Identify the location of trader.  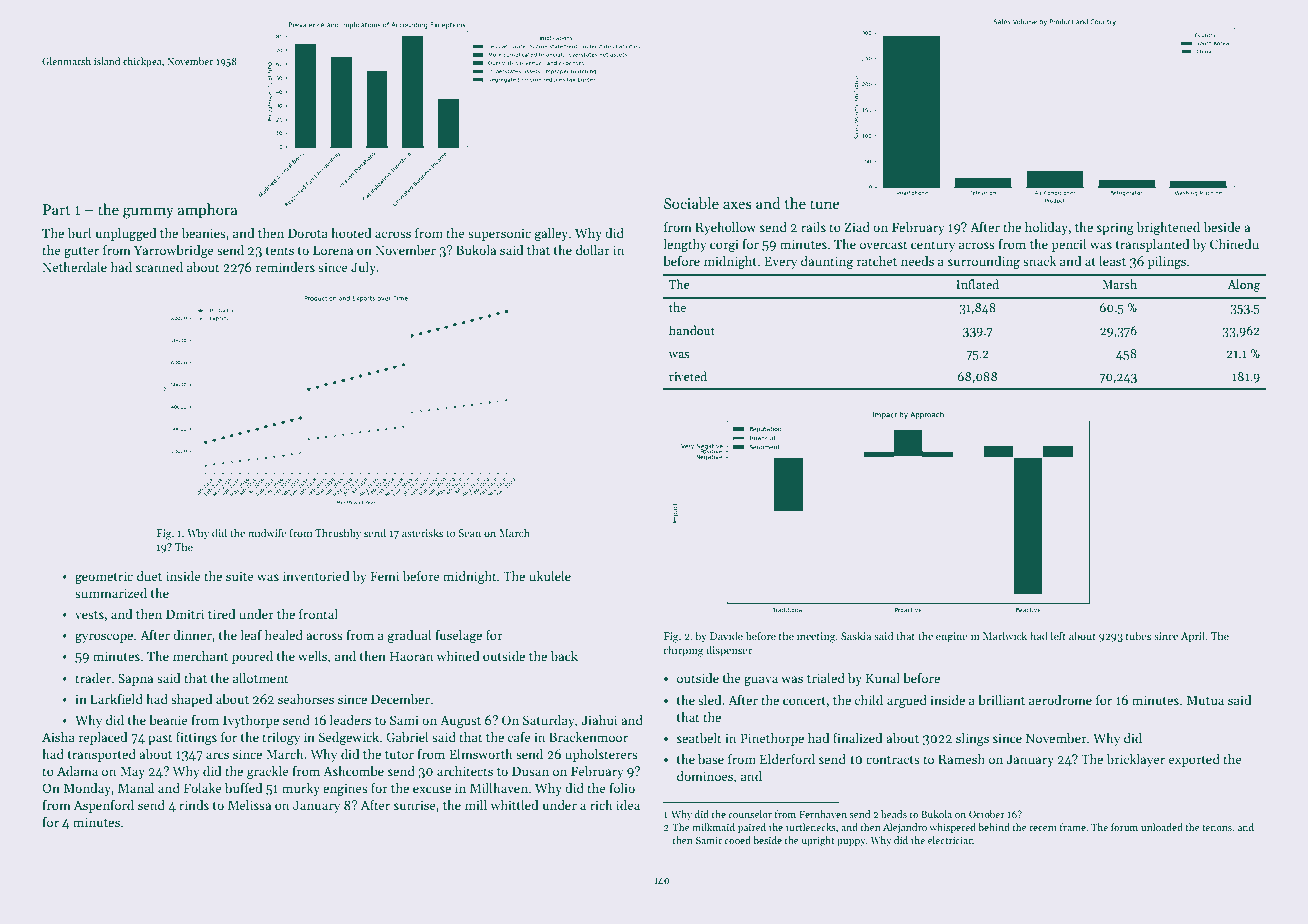
(93, 678).
